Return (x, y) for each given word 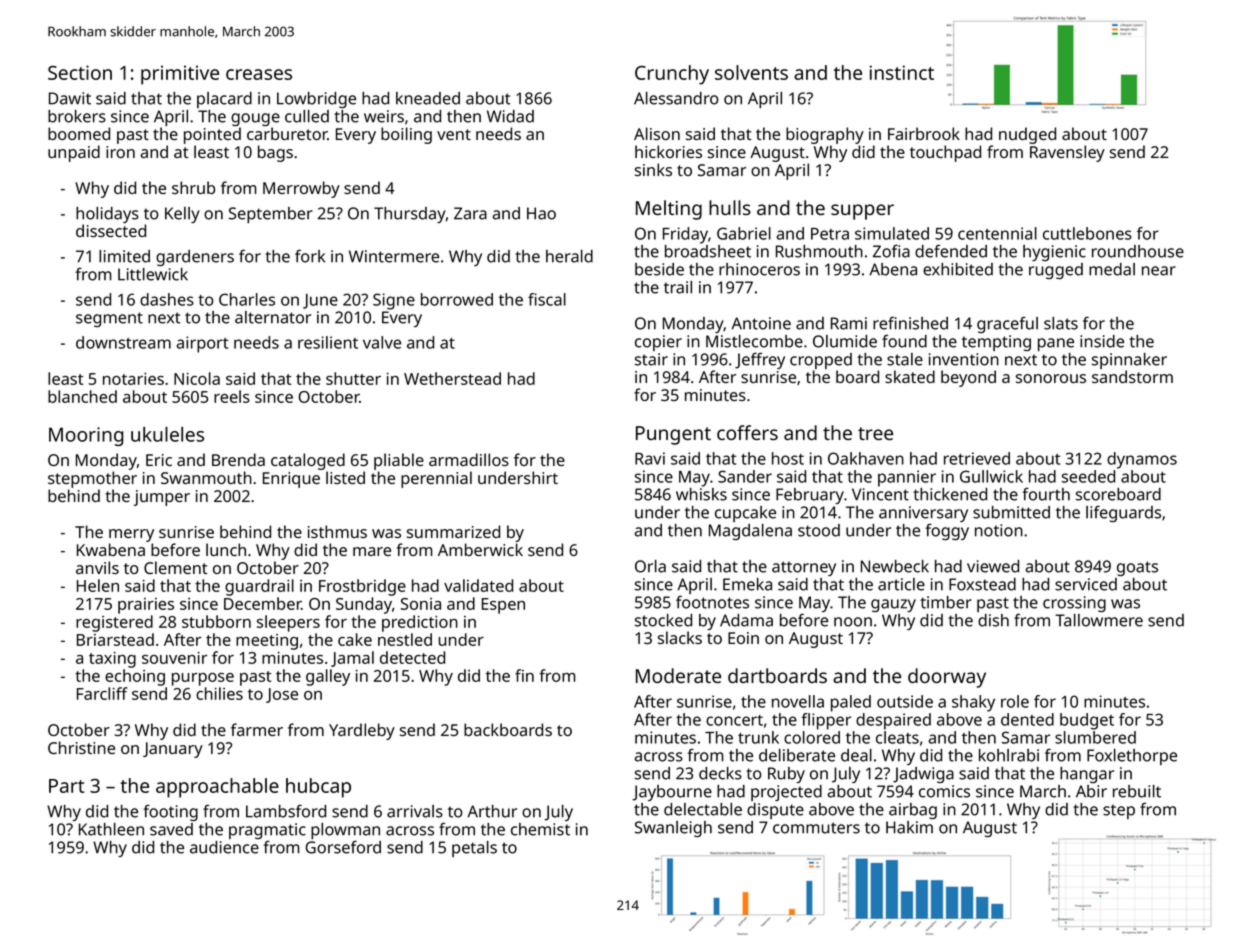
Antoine (761, 323)
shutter (353, 378)
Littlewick (153, 274)
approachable (217, 788)
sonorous (1051, 378)
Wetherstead (452, 378)
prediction (420, 623)
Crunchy (672, 75)
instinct (902, 72)
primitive (180, 75)
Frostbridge (362, 587)
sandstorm (1132, 376)
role (1015, 701)
